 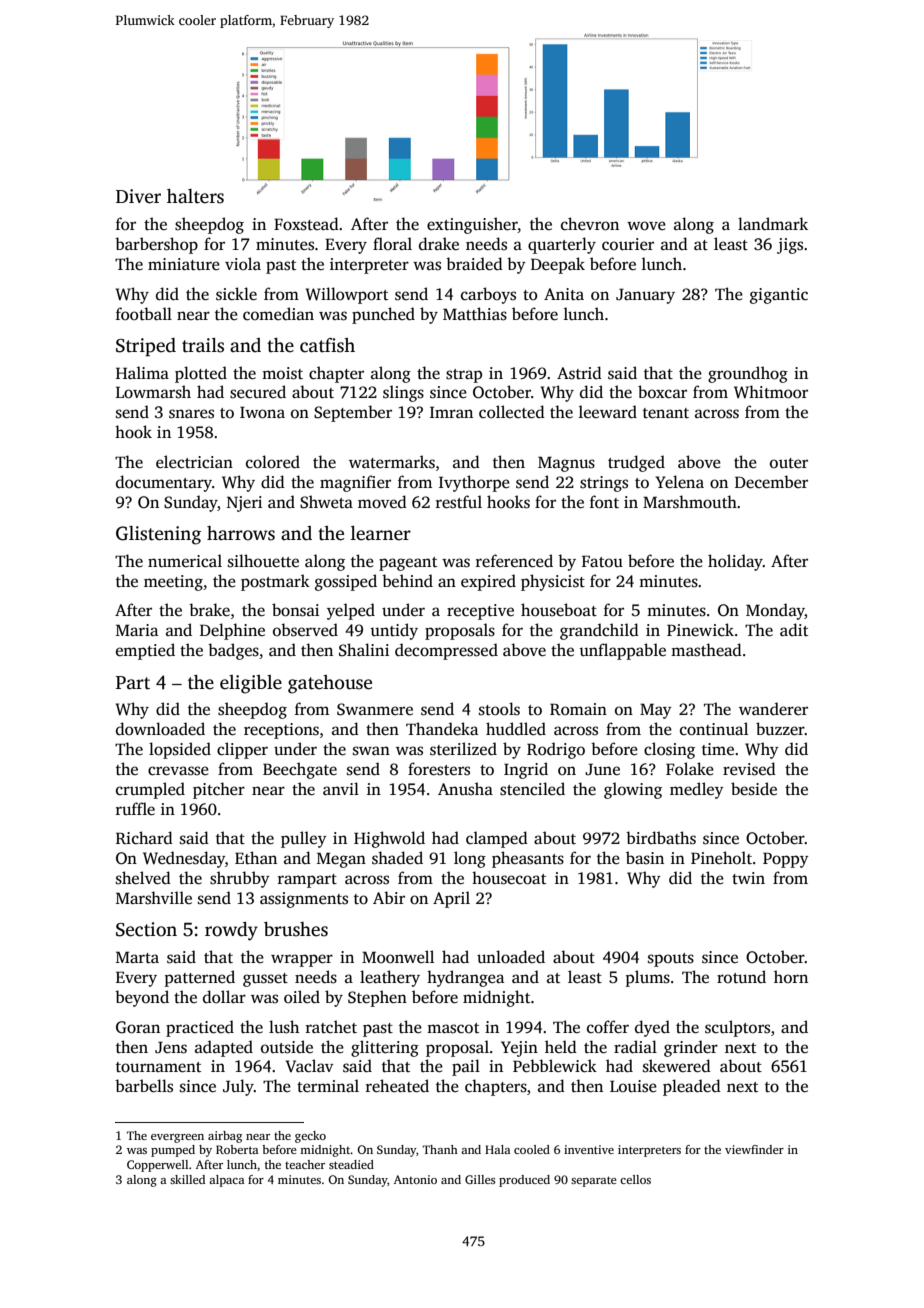 What do you see at coordinates (706, 650) in the page?
I see `masthead` at bounding box center [706, 650].
